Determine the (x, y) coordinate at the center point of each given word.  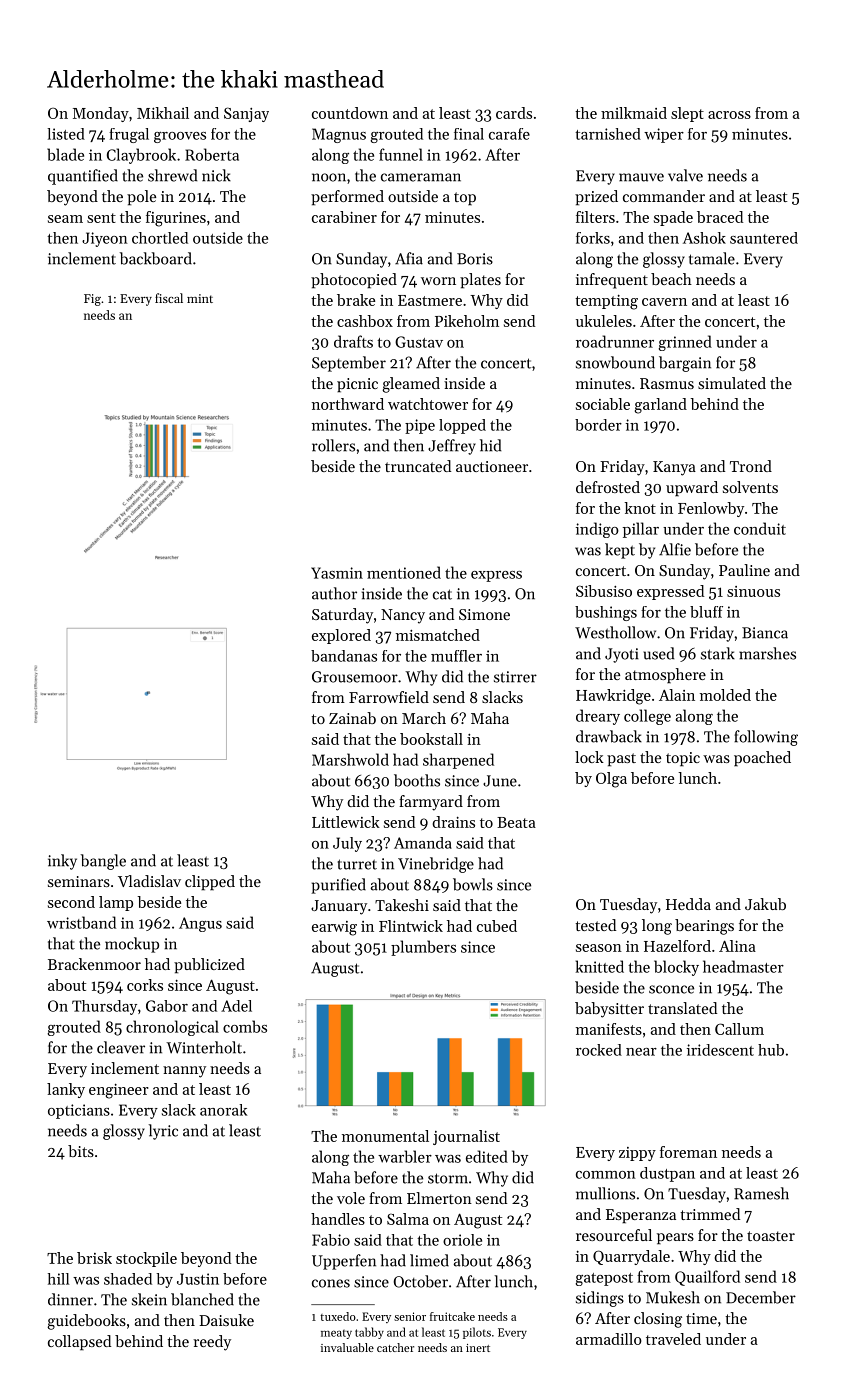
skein (149, 1299)
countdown (350, 113)
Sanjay (246, 114)
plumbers (423, 948)
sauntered (764, 238)
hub (771, 1050)
